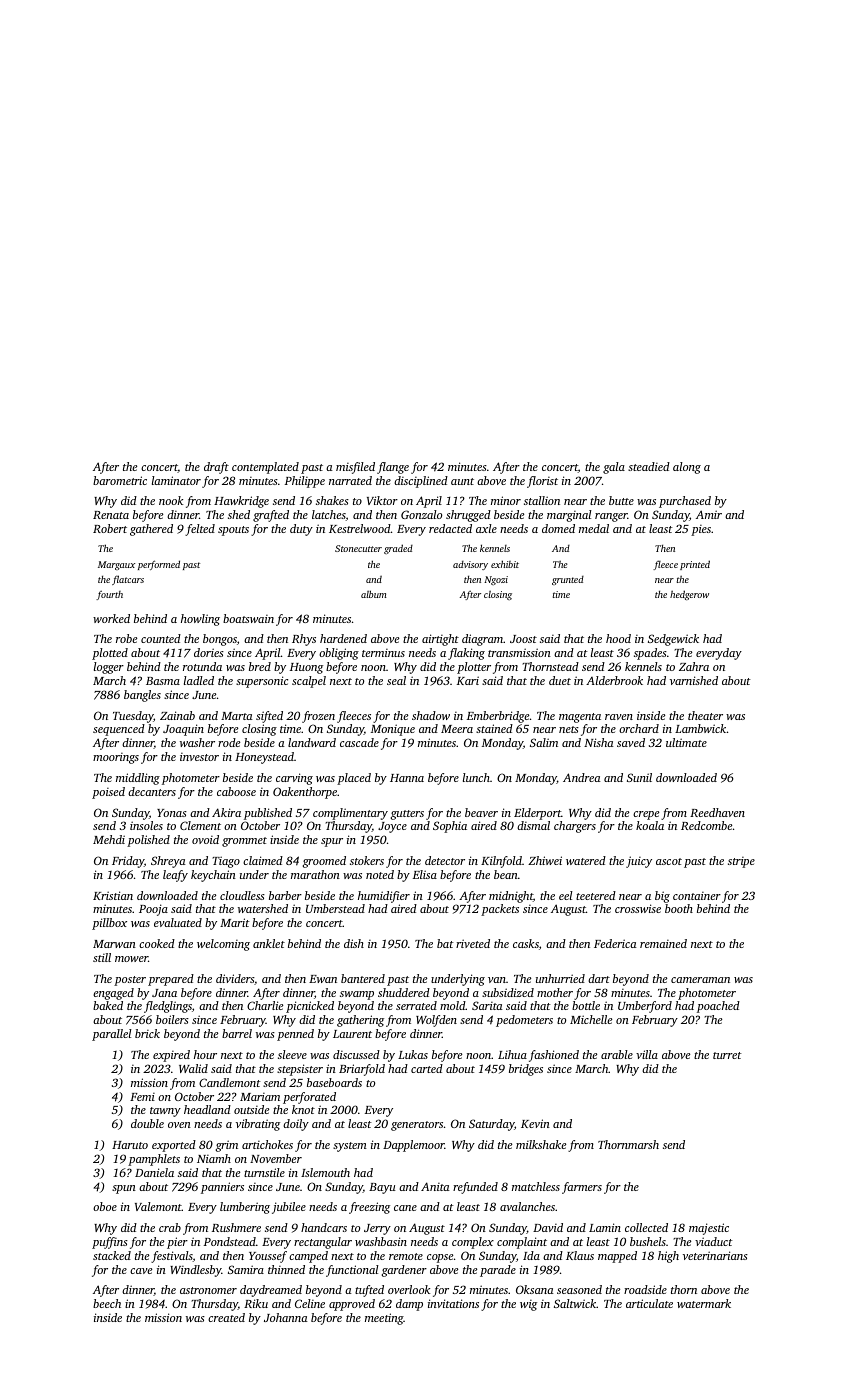 The width and height of the page is (849, 1400). Describe the element at coordinates (226, 1317) in the page. I see `created` at that location.
